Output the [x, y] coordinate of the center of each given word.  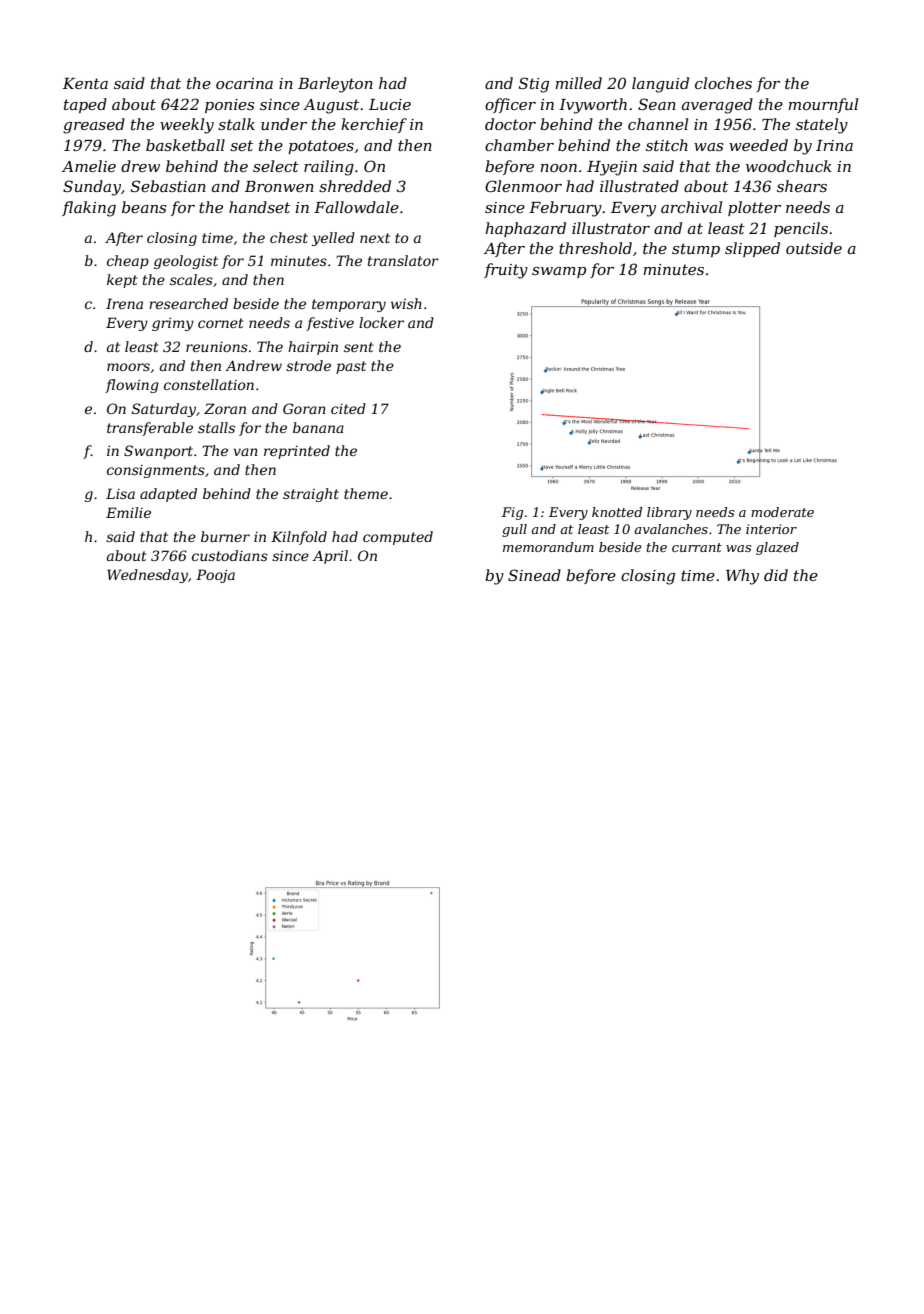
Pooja [215, 576]
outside [814, 248]
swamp [559, 272]
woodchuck [789, 166]
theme [366, 493]
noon [558, 168]
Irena [124, 303]
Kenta [85, 83]
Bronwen [279, 186]
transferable [150, 429]
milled [578, 83]
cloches [723, 83]
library [669, 513]
